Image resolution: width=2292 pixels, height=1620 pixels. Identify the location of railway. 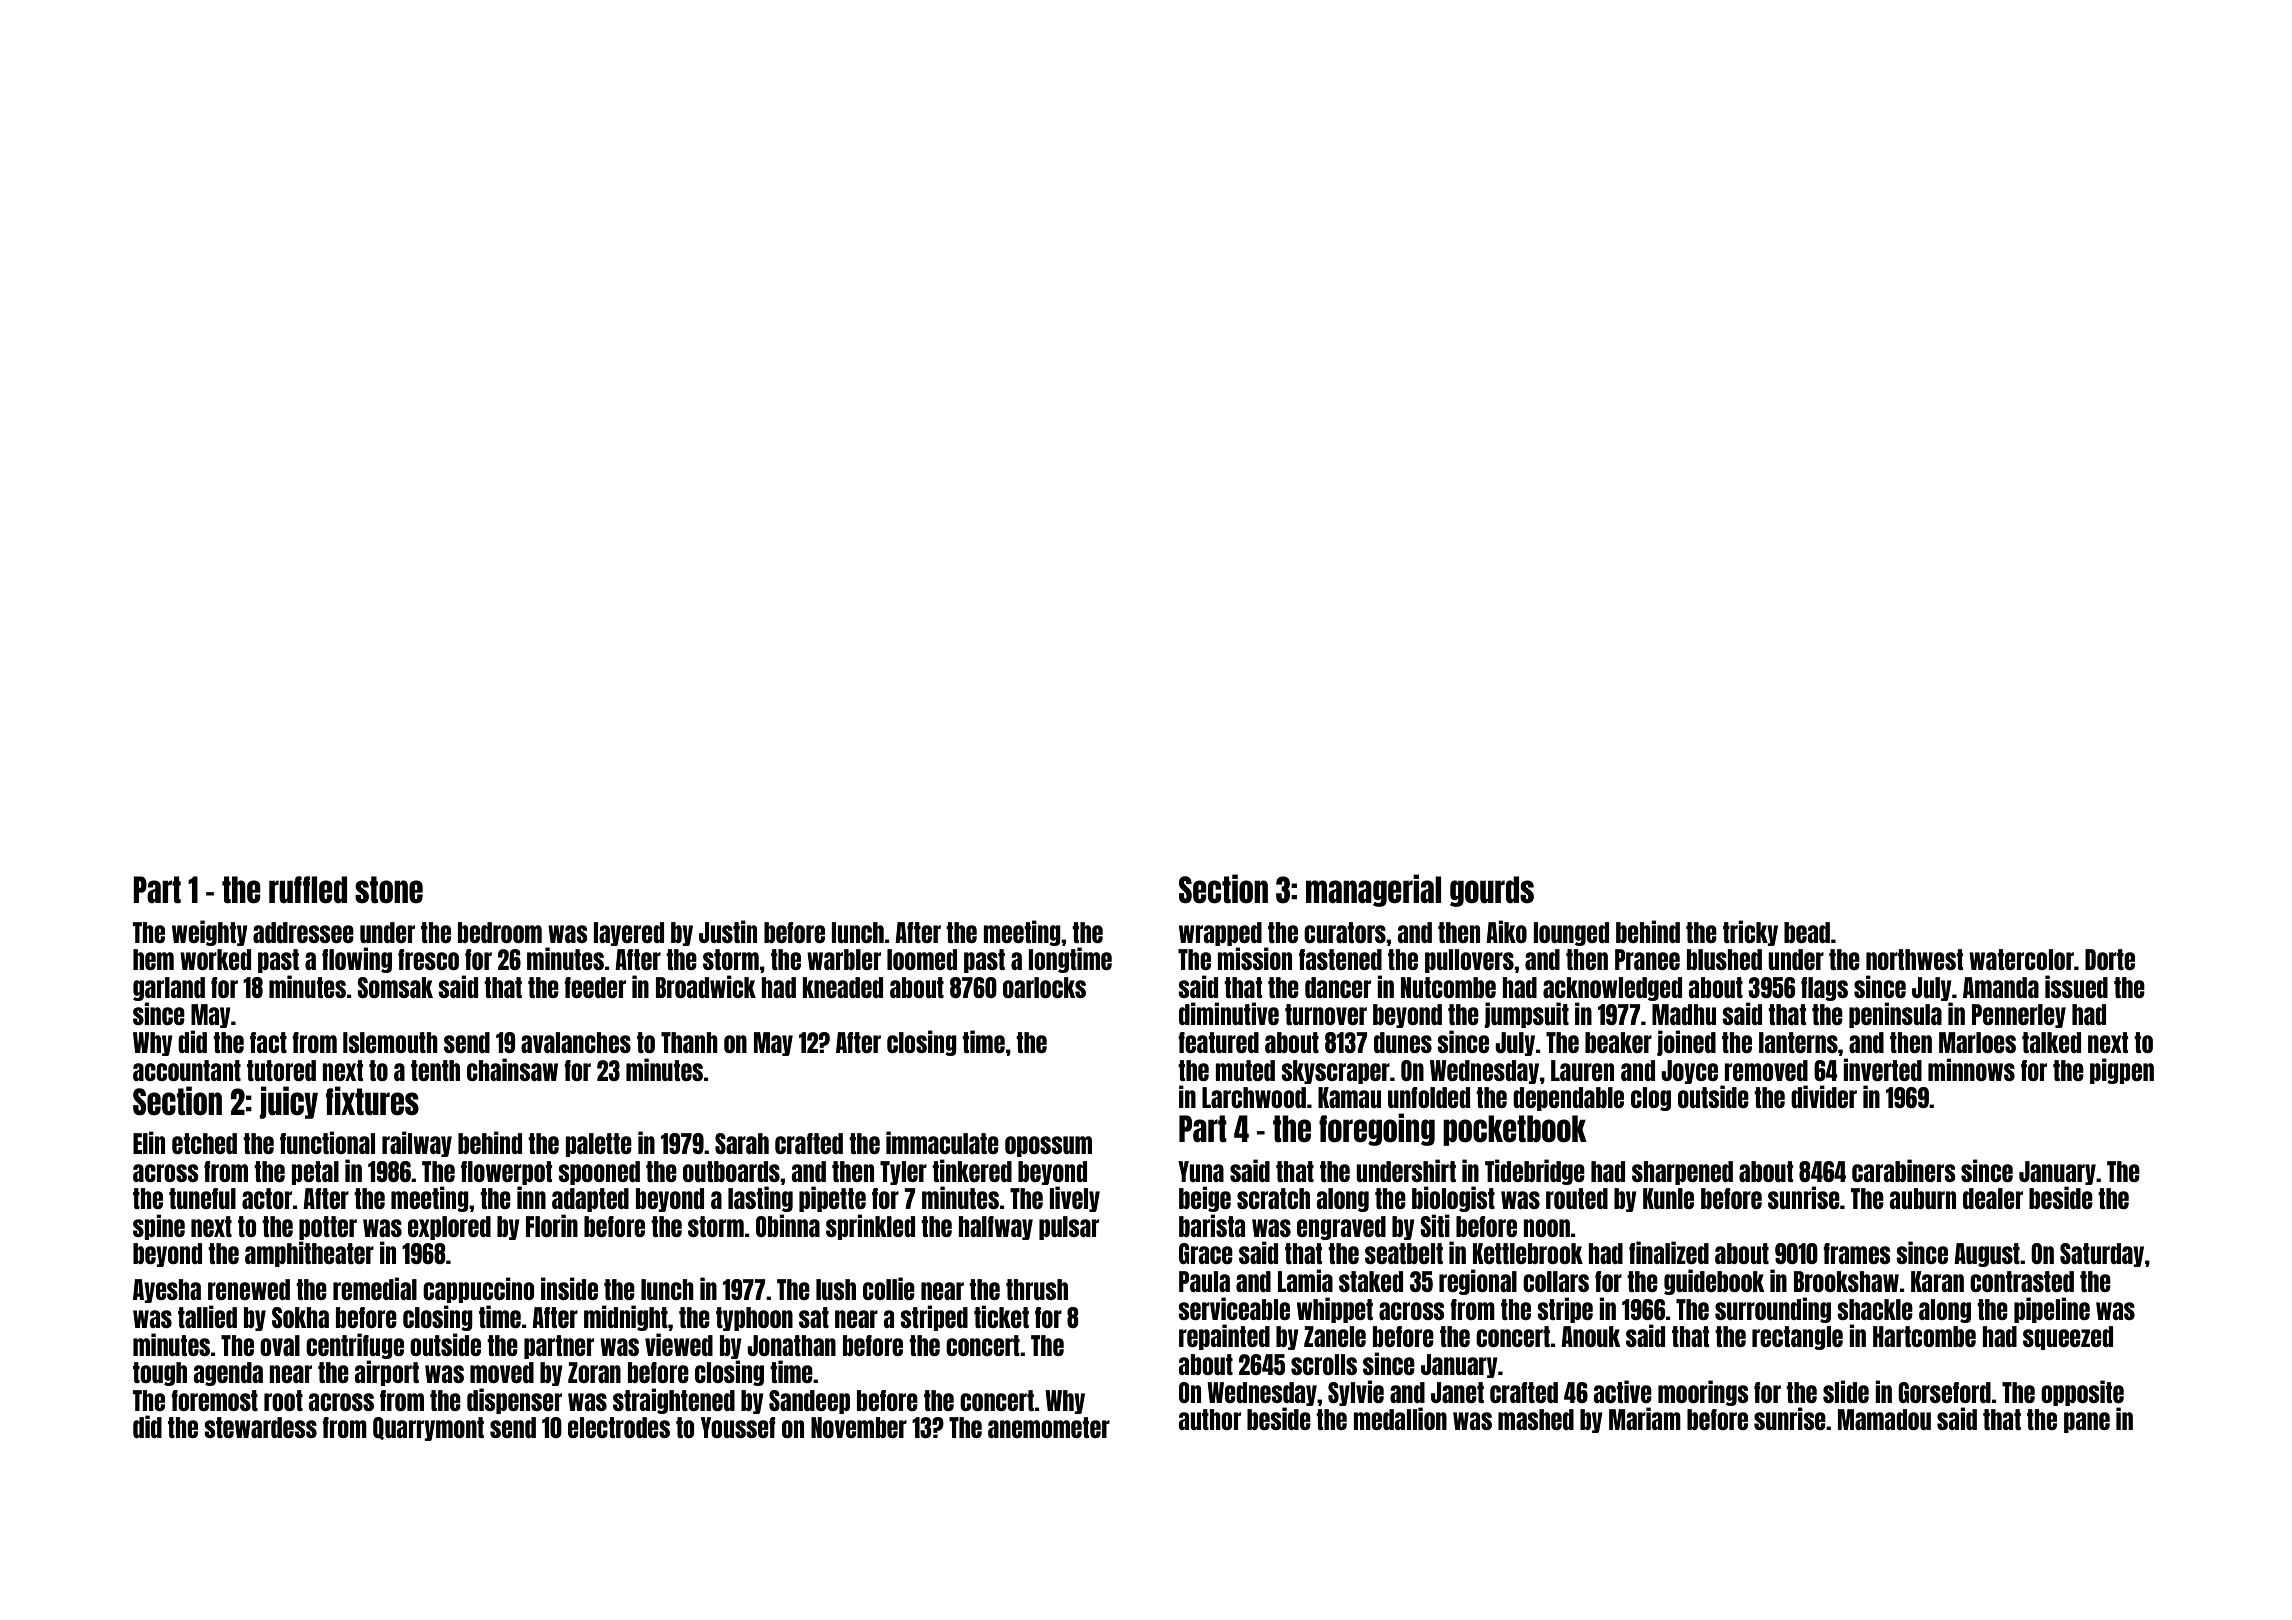
(417, 1144).
